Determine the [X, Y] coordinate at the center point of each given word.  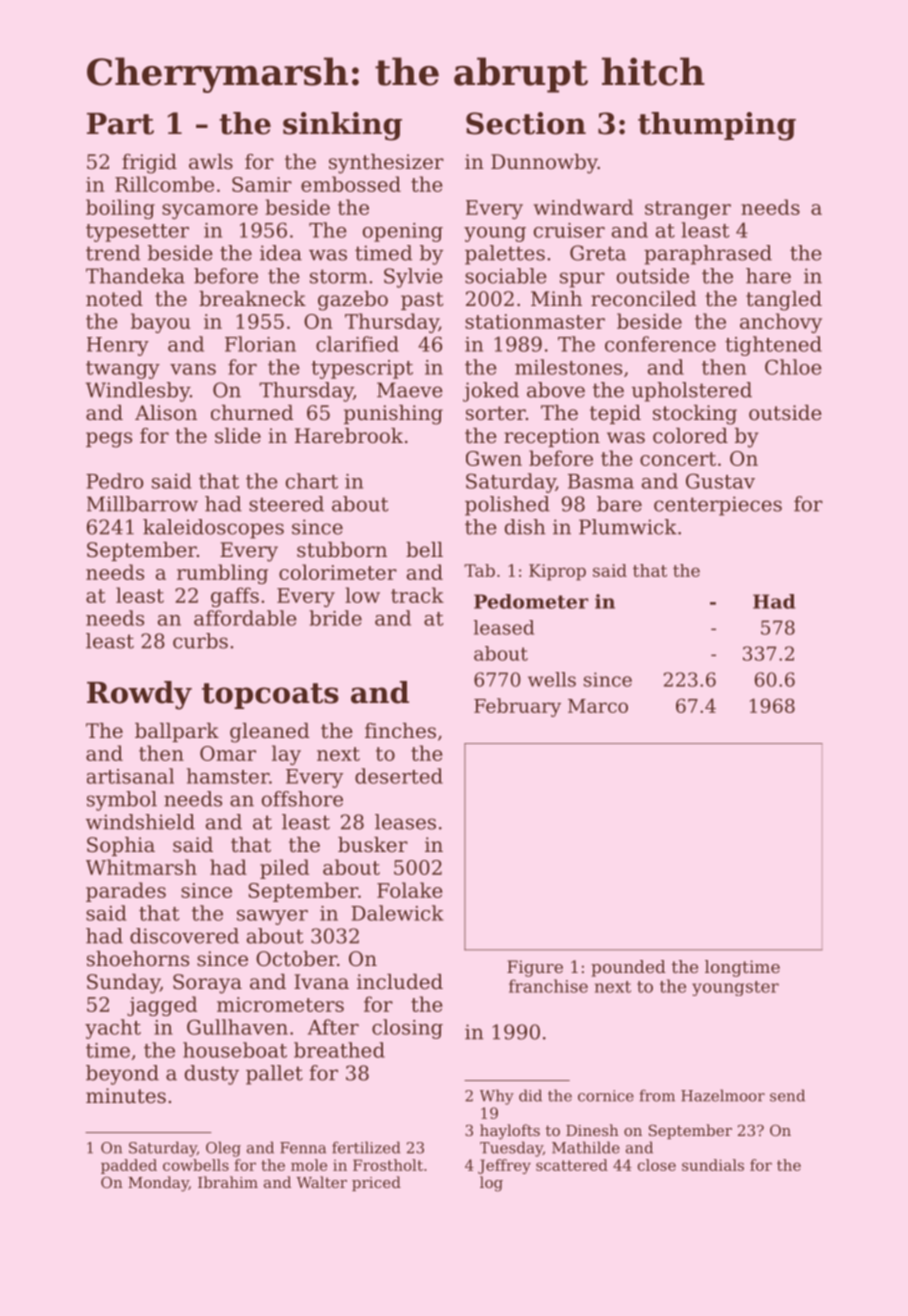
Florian [260, 344]
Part [120, 124]
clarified [357, 344]
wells [552, 679]
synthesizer [386, 164]
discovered [184, 936]
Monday [158, 1184]
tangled [784, 301]
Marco [598, 706]
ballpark [177, 732]
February [517, 707]
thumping [717, 126]
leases [405, 822]
